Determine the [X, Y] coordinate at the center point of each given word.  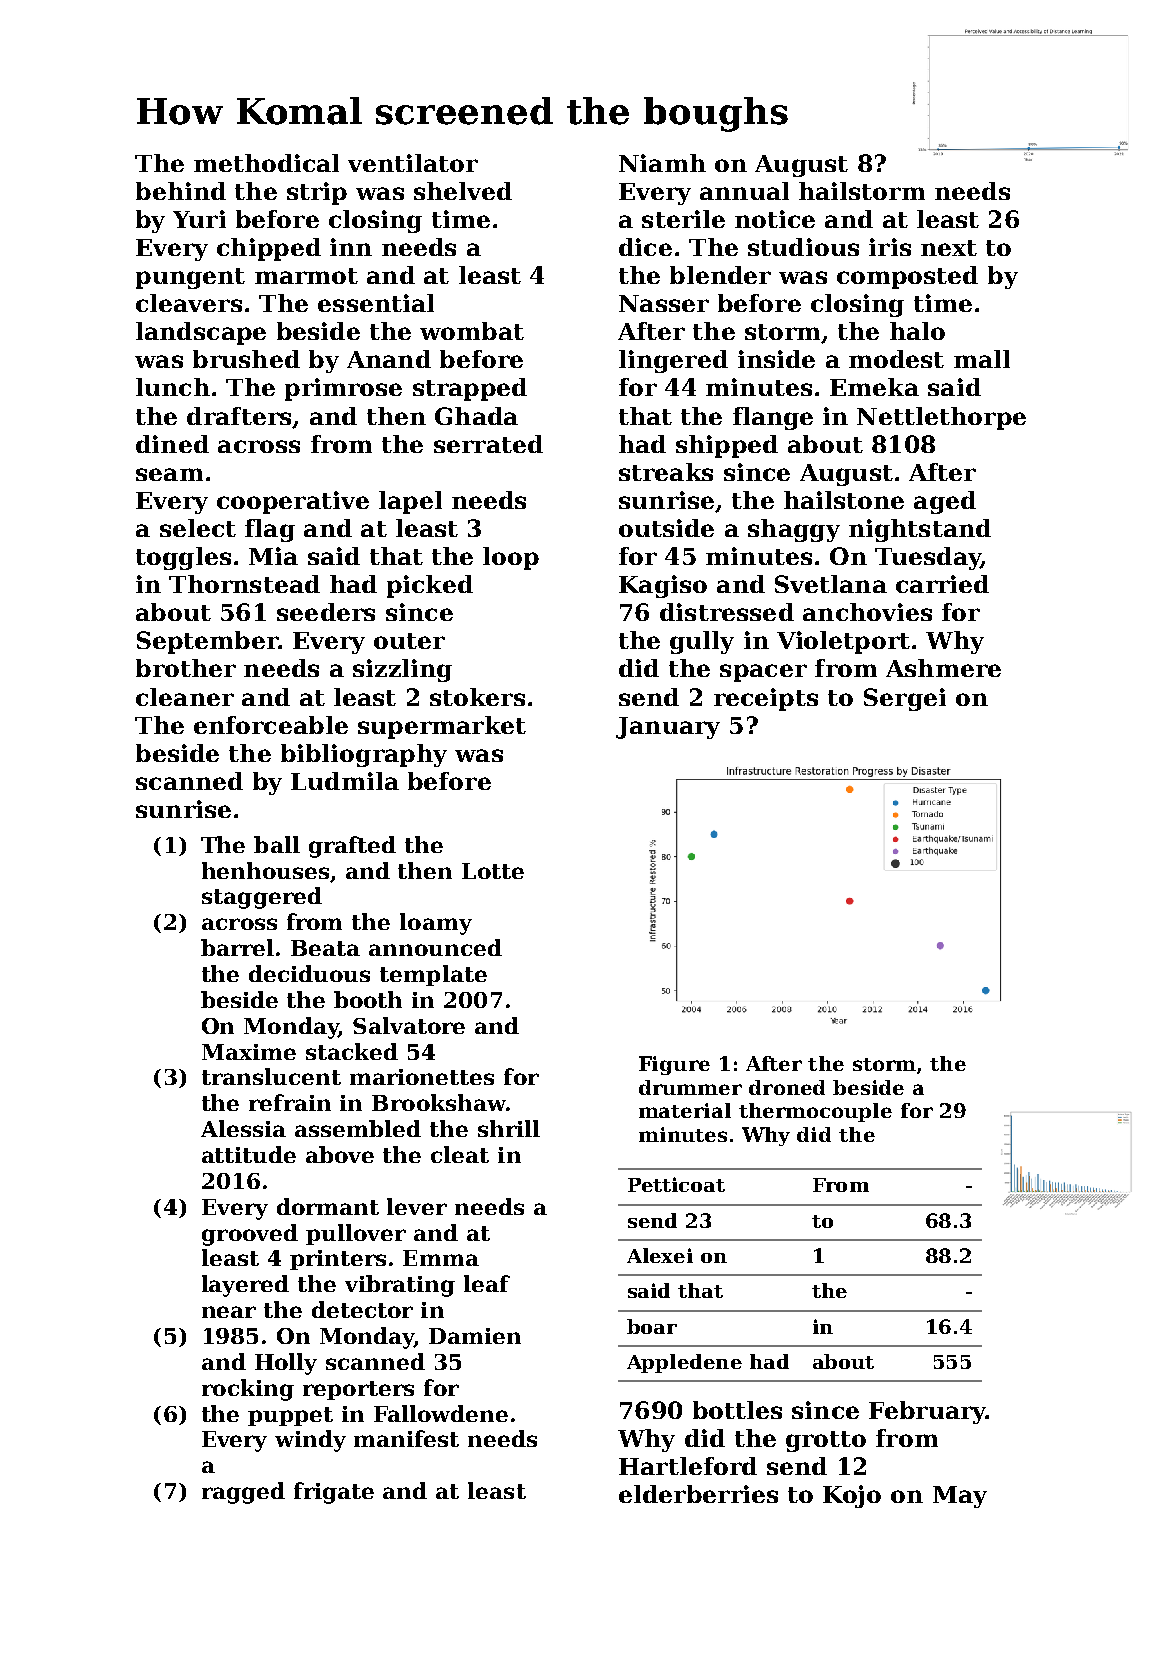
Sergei [905, 699]
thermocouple [815, 1112]
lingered [673, 361]
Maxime [249, 1052]
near [229, 1312]
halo [917, 331]
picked [430, 586]
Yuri [199, 219]
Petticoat [676, 1184]
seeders [326, 612]
